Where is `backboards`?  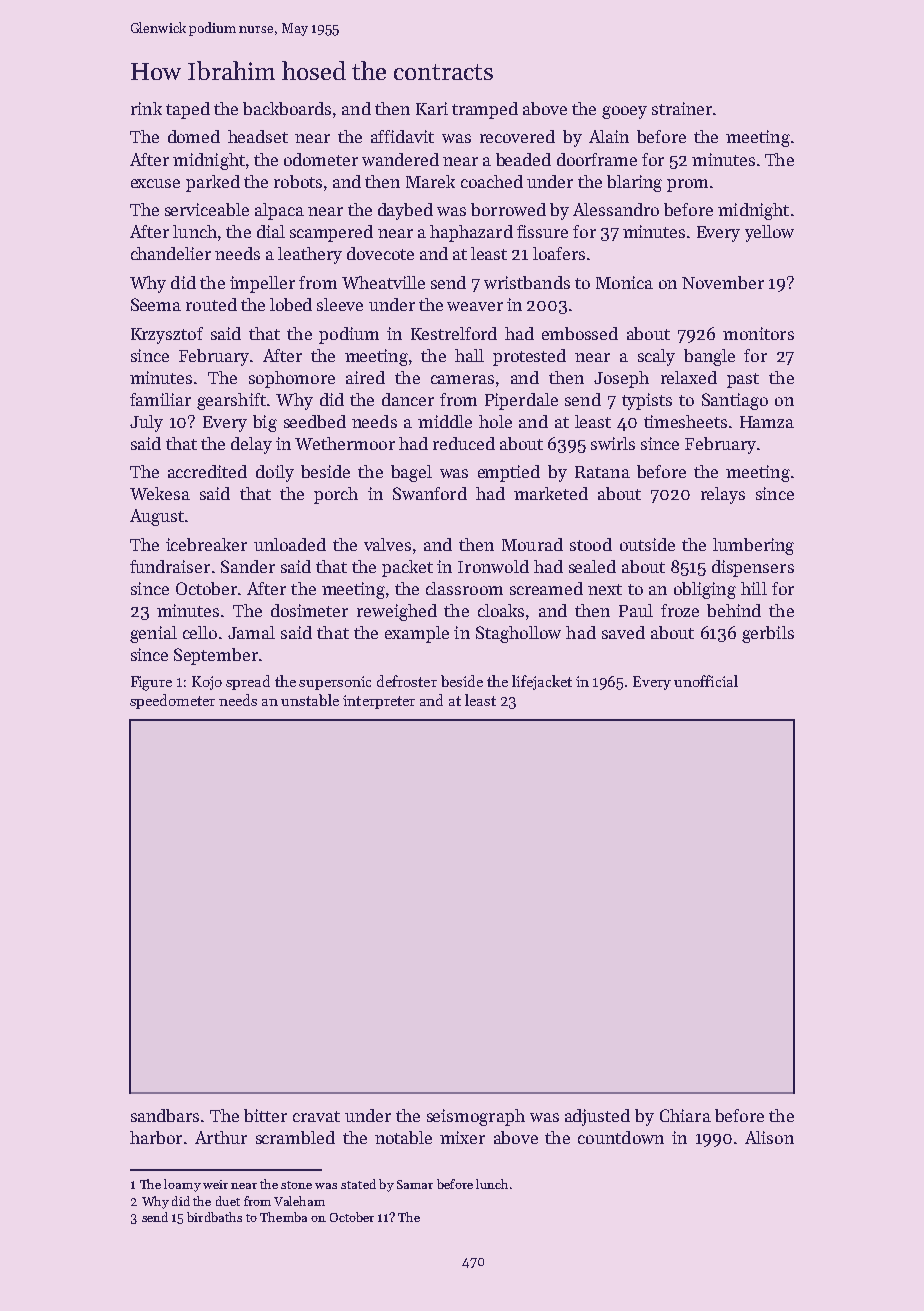 backboards is located at coordinates (287, 108).
